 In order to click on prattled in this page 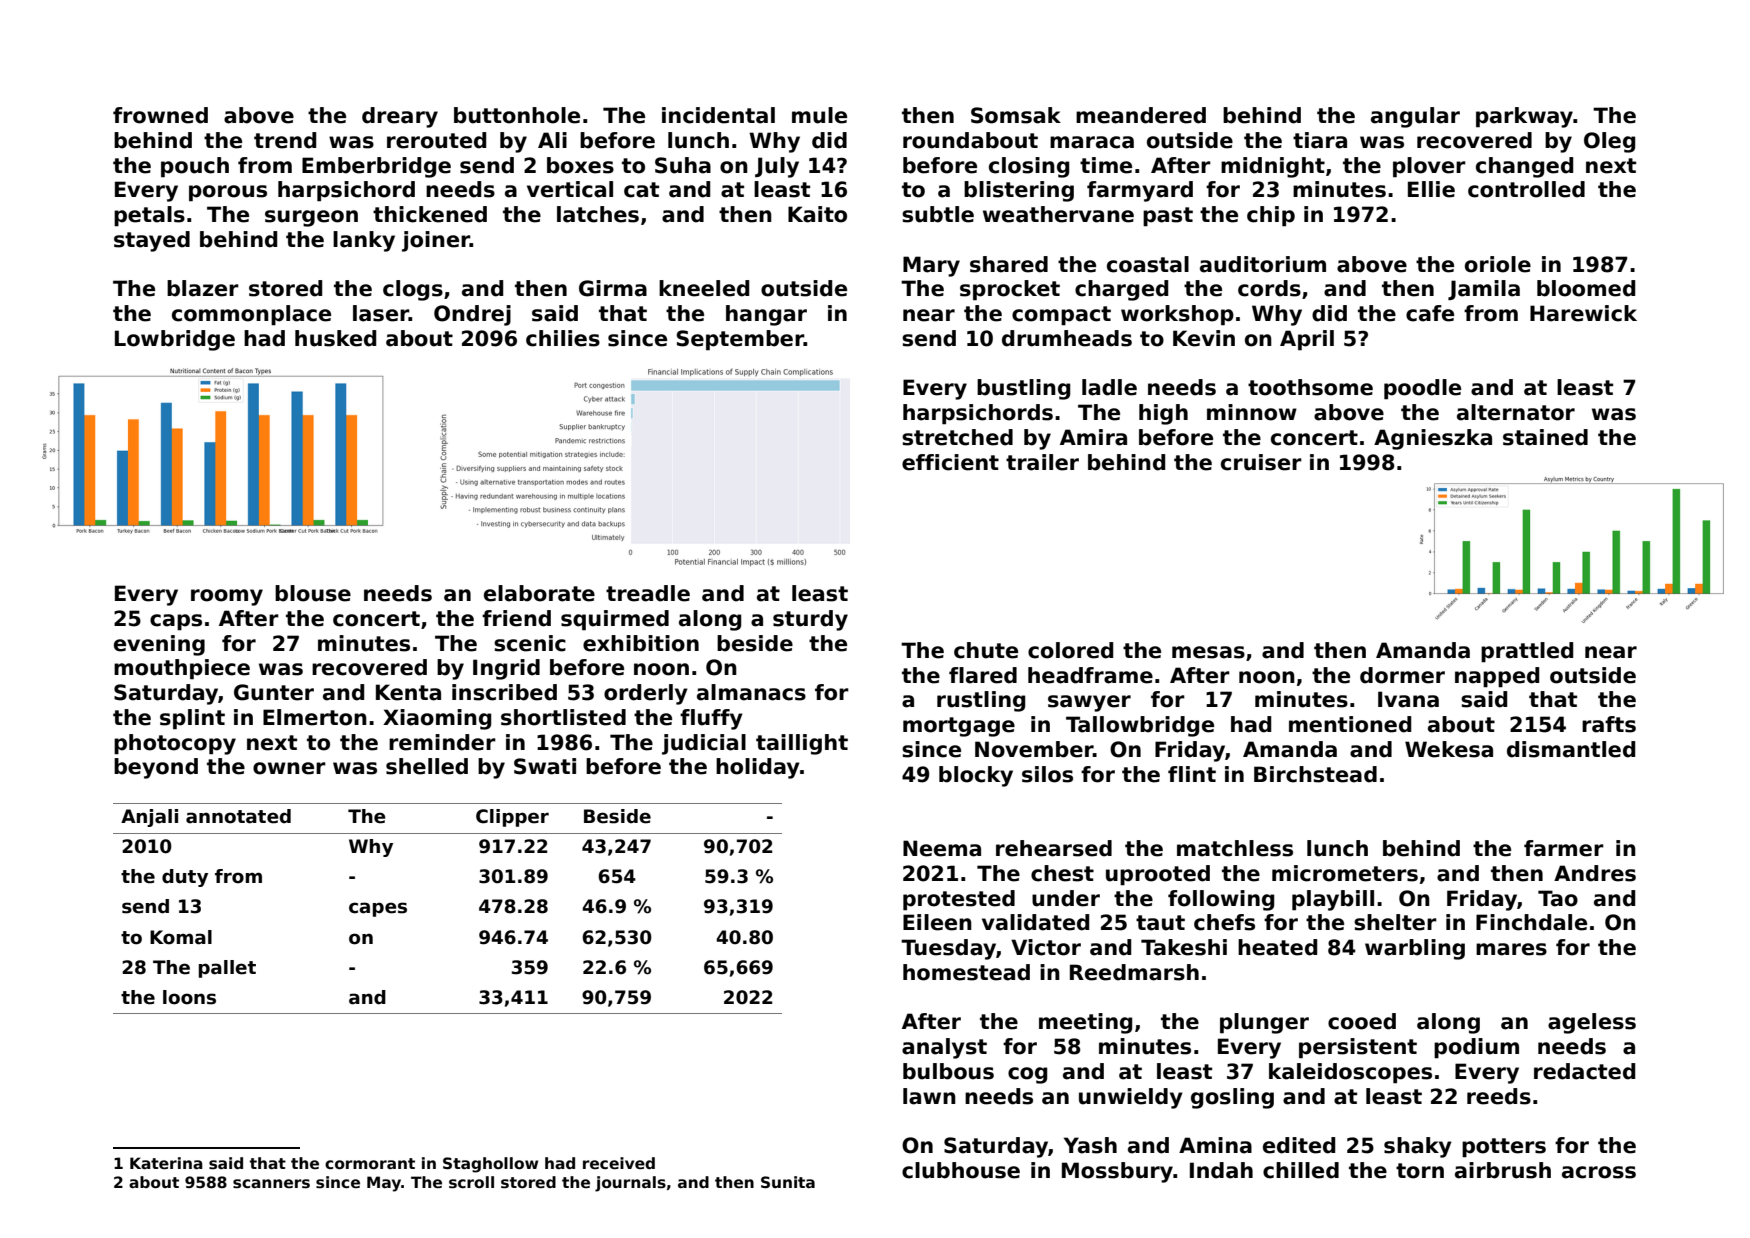, I will do `click(1527, 652)`.
